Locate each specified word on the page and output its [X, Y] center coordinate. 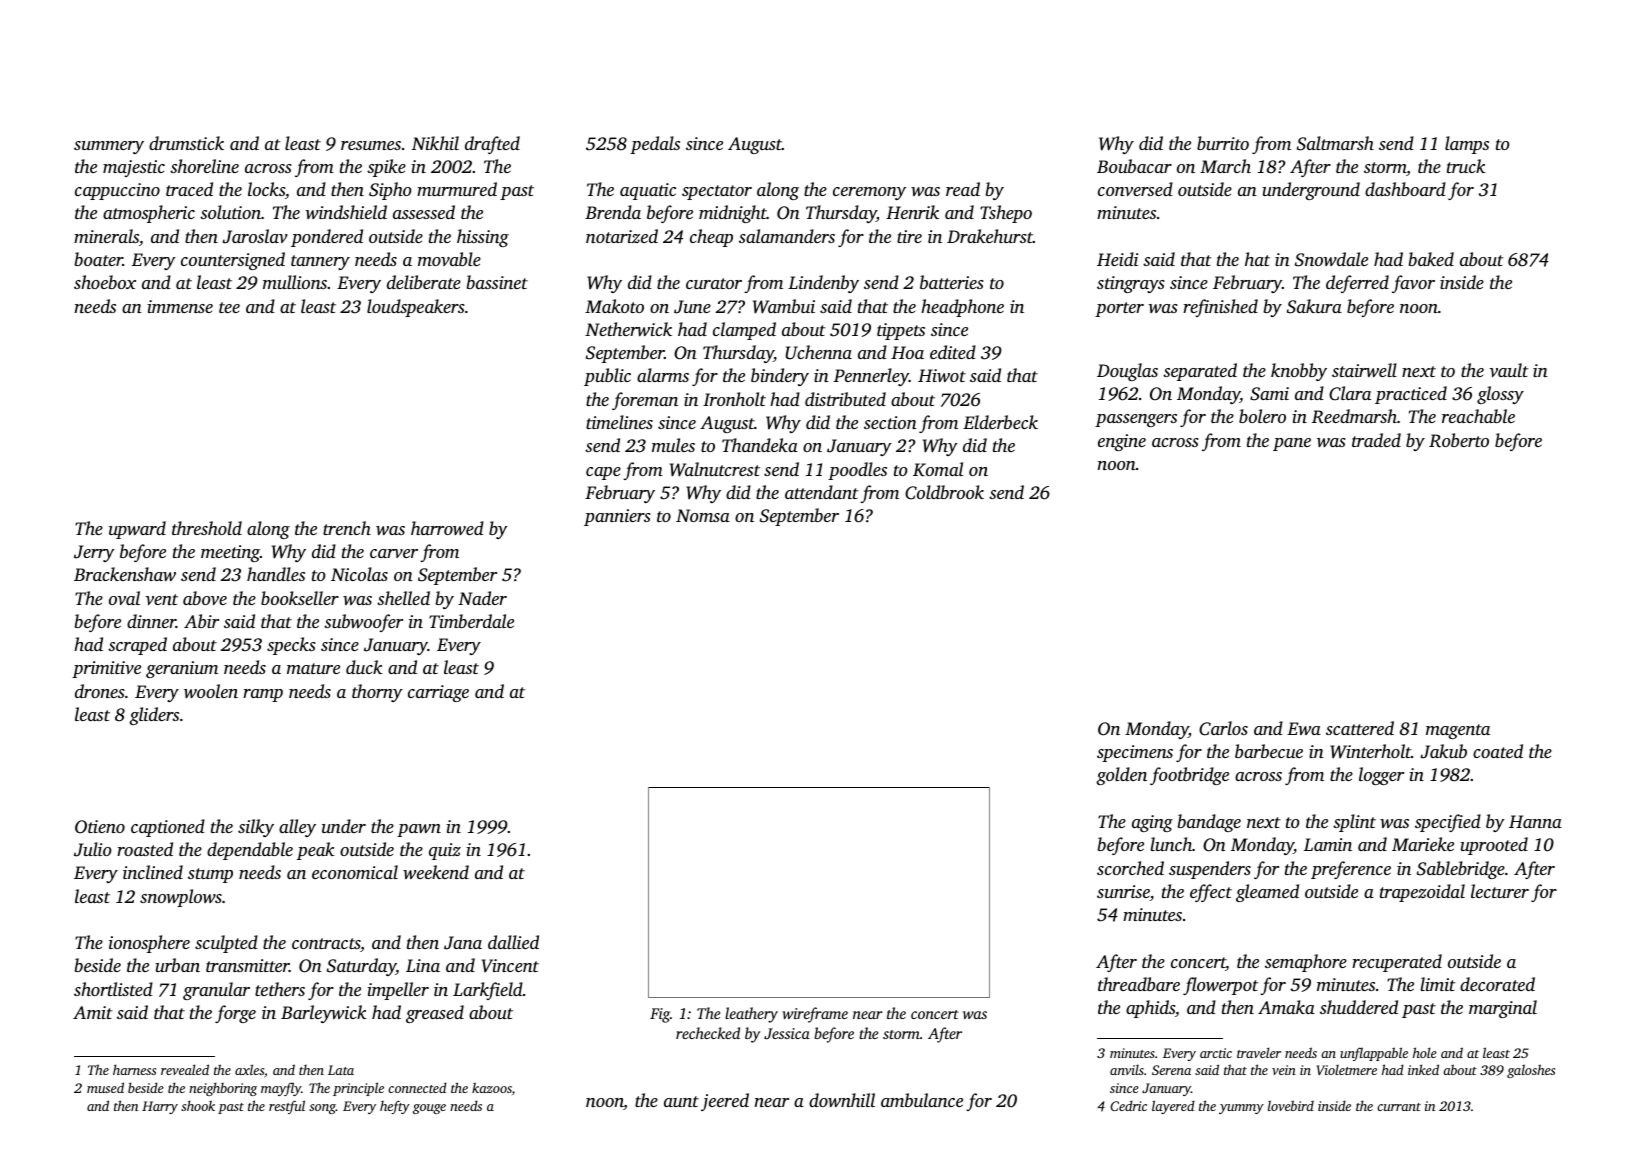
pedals [655, 145]
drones [100, 691]
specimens [1135, 753]
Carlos [1223, 728]
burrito [1223, 143]
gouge [429, 1109]
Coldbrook [944, 492]
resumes [371, 145]
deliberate [424, 282]
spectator [717, 192]
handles [276, 574]
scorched [1130, 868]
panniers [617, 517]
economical [355, 872]
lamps [1467, 145]
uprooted [1494, 846]
